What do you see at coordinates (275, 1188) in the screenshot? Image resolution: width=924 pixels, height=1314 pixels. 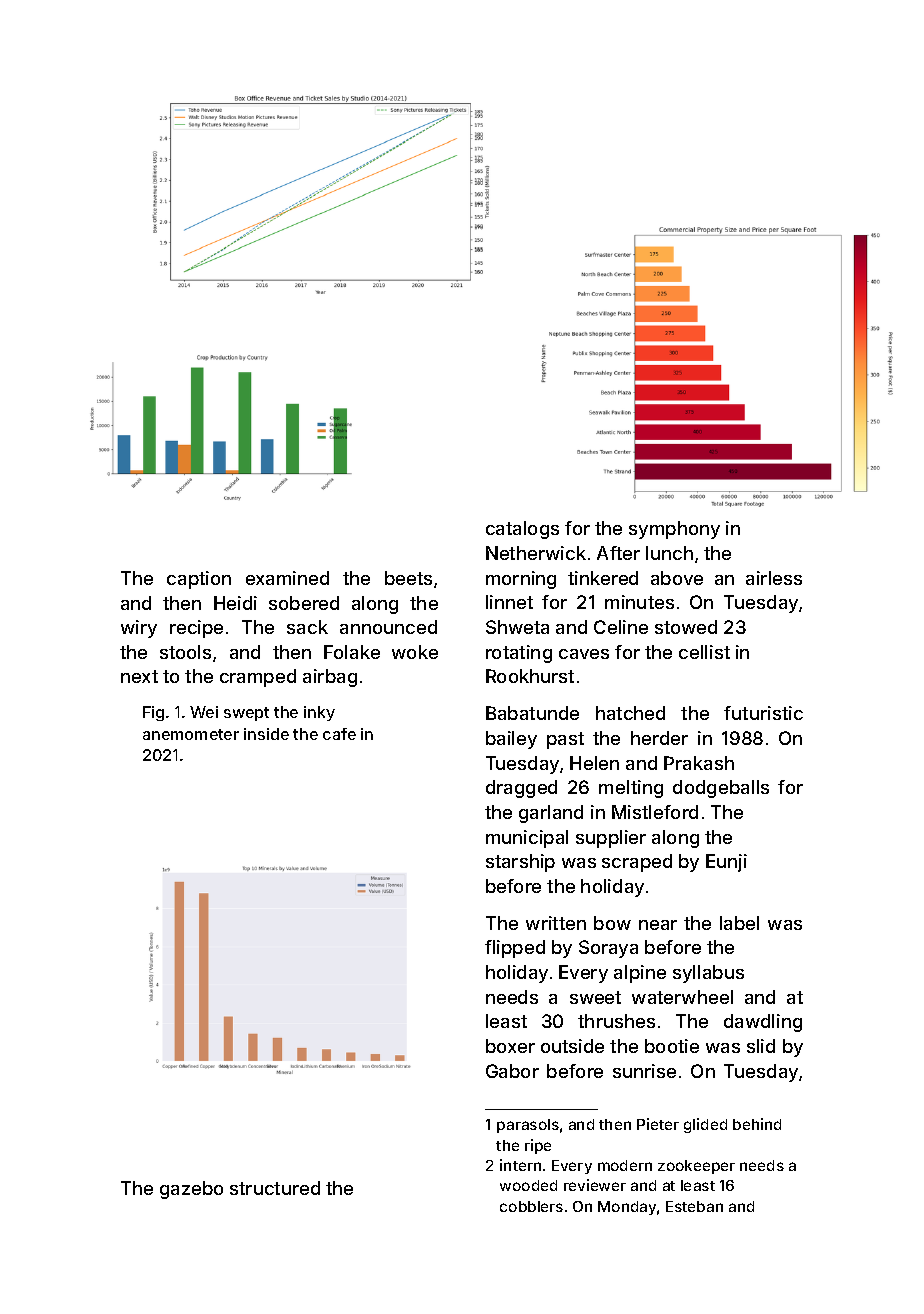 I see `structured` at bounding box center [275, 1188].
